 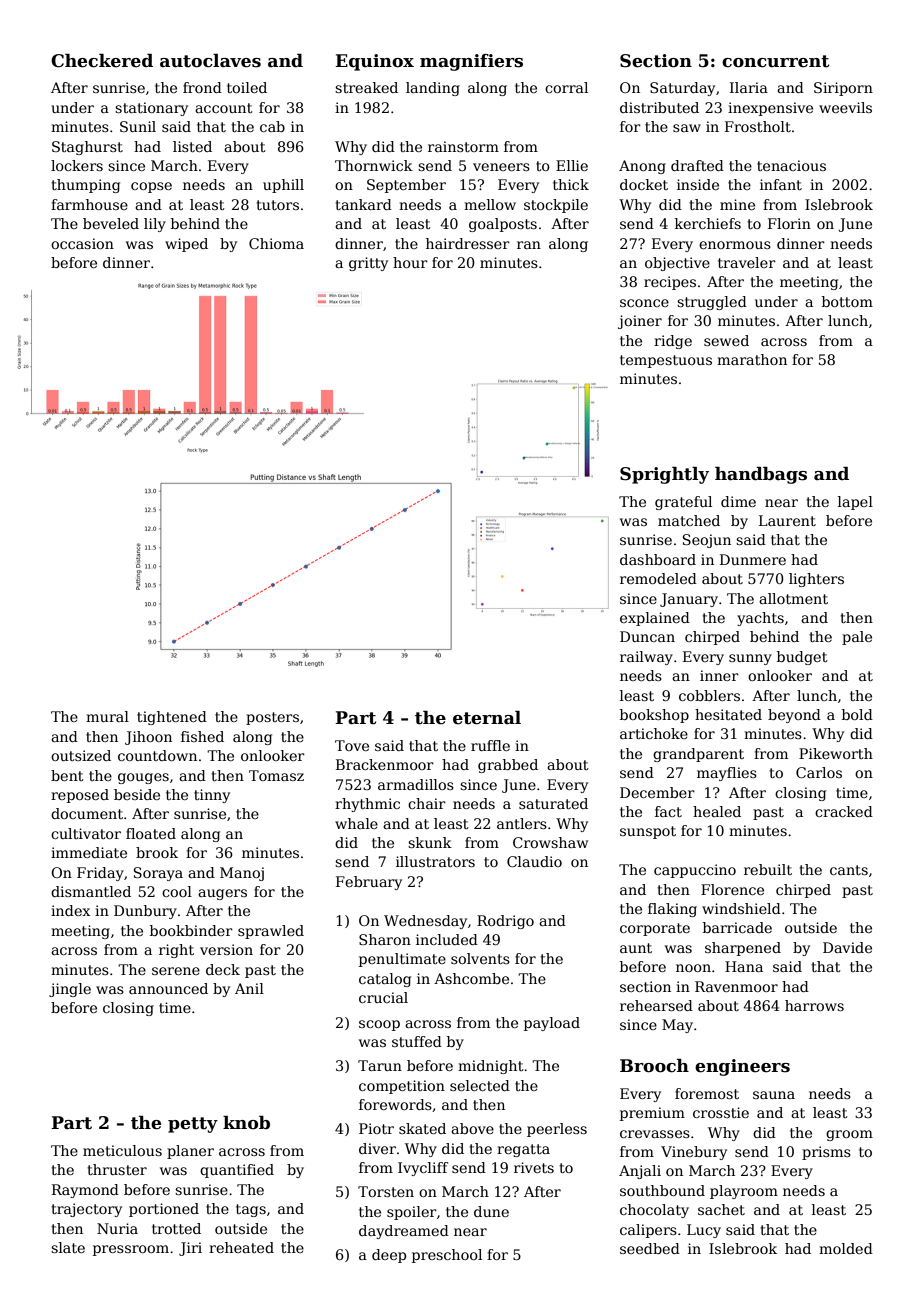 What do you see at coordinates (82, 243) in the screenshot?
I see `occasion` at bounding box center [82, 243].
